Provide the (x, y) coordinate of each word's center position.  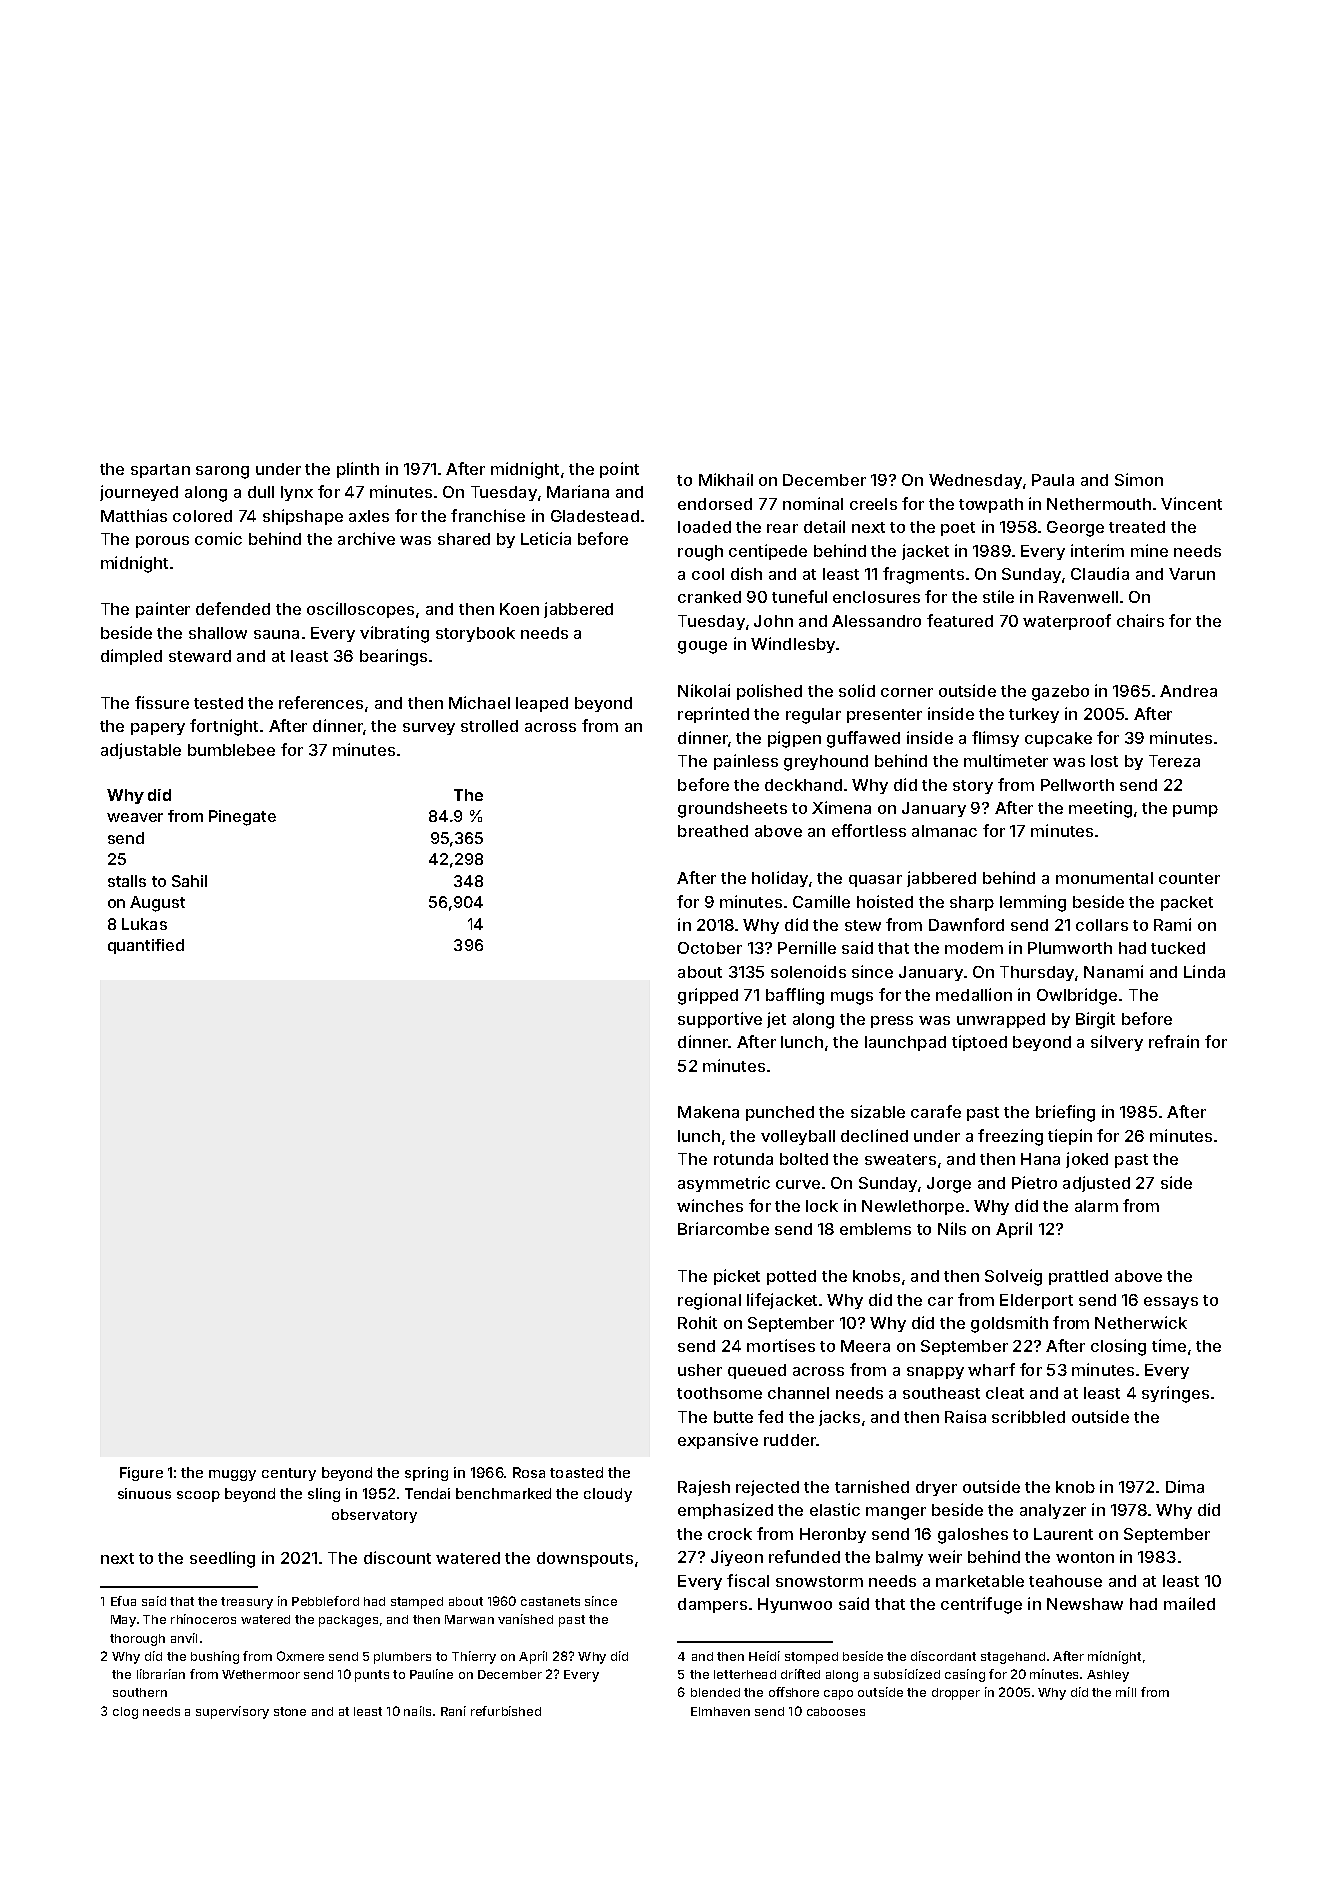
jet (776, 1020)
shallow (218, 633)
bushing (215, 1657)
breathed (713, 831)
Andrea (1188, 691)
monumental (1104, 878)
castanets (550, 1601)
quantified (146, 946)
